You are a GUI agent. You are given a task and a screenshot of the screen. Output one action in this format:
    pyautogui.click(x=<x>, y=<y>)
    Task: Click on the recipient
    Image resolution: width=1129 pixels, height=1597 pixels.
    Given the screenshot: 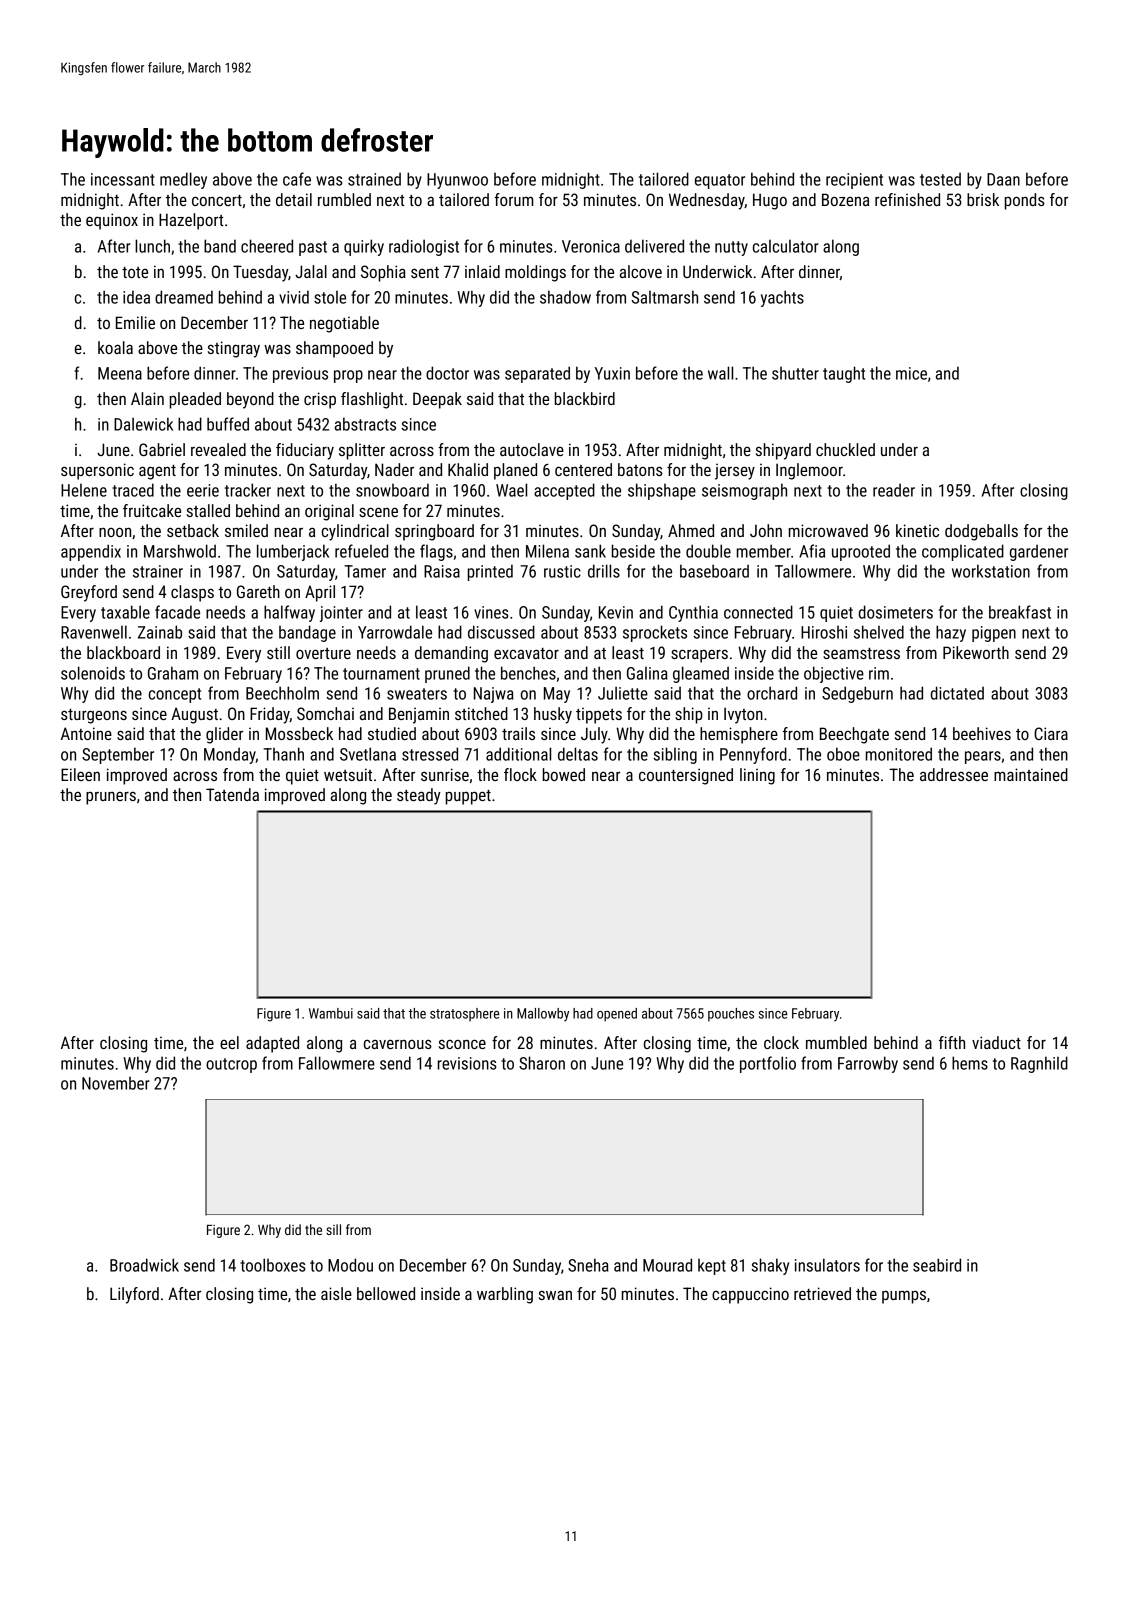 What is the action you would take?
    pyautogui.click(x=854, y=181)
